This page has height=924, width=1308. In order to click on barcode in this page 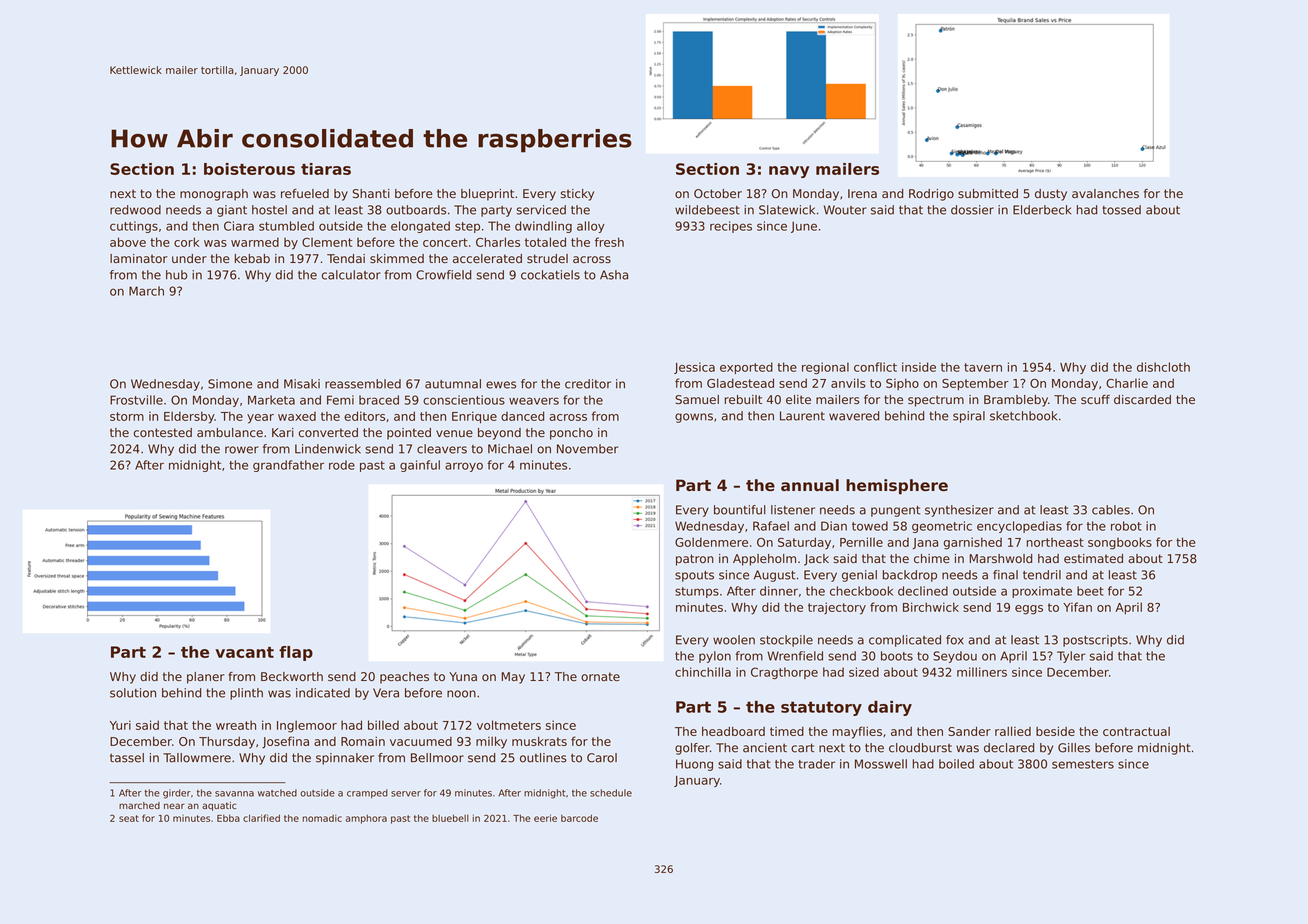, I will do `click(579, 818)`.
